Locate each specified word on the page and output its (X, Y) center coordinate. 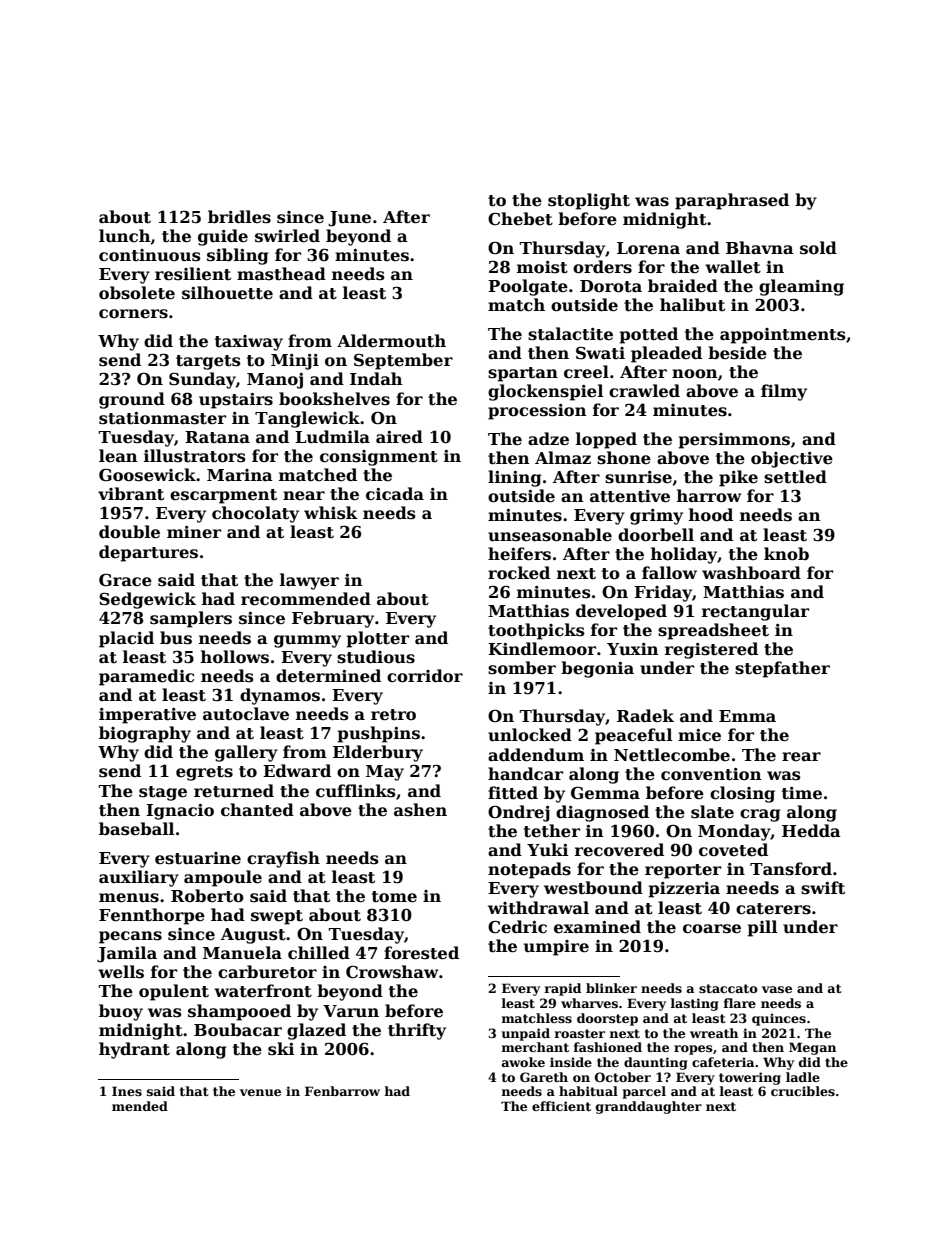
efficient (561, 1106)
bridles (239, 217)
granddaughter (649, 1107)
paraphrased (732, 201)
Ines (127, 1091)
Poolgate (528, 287)
